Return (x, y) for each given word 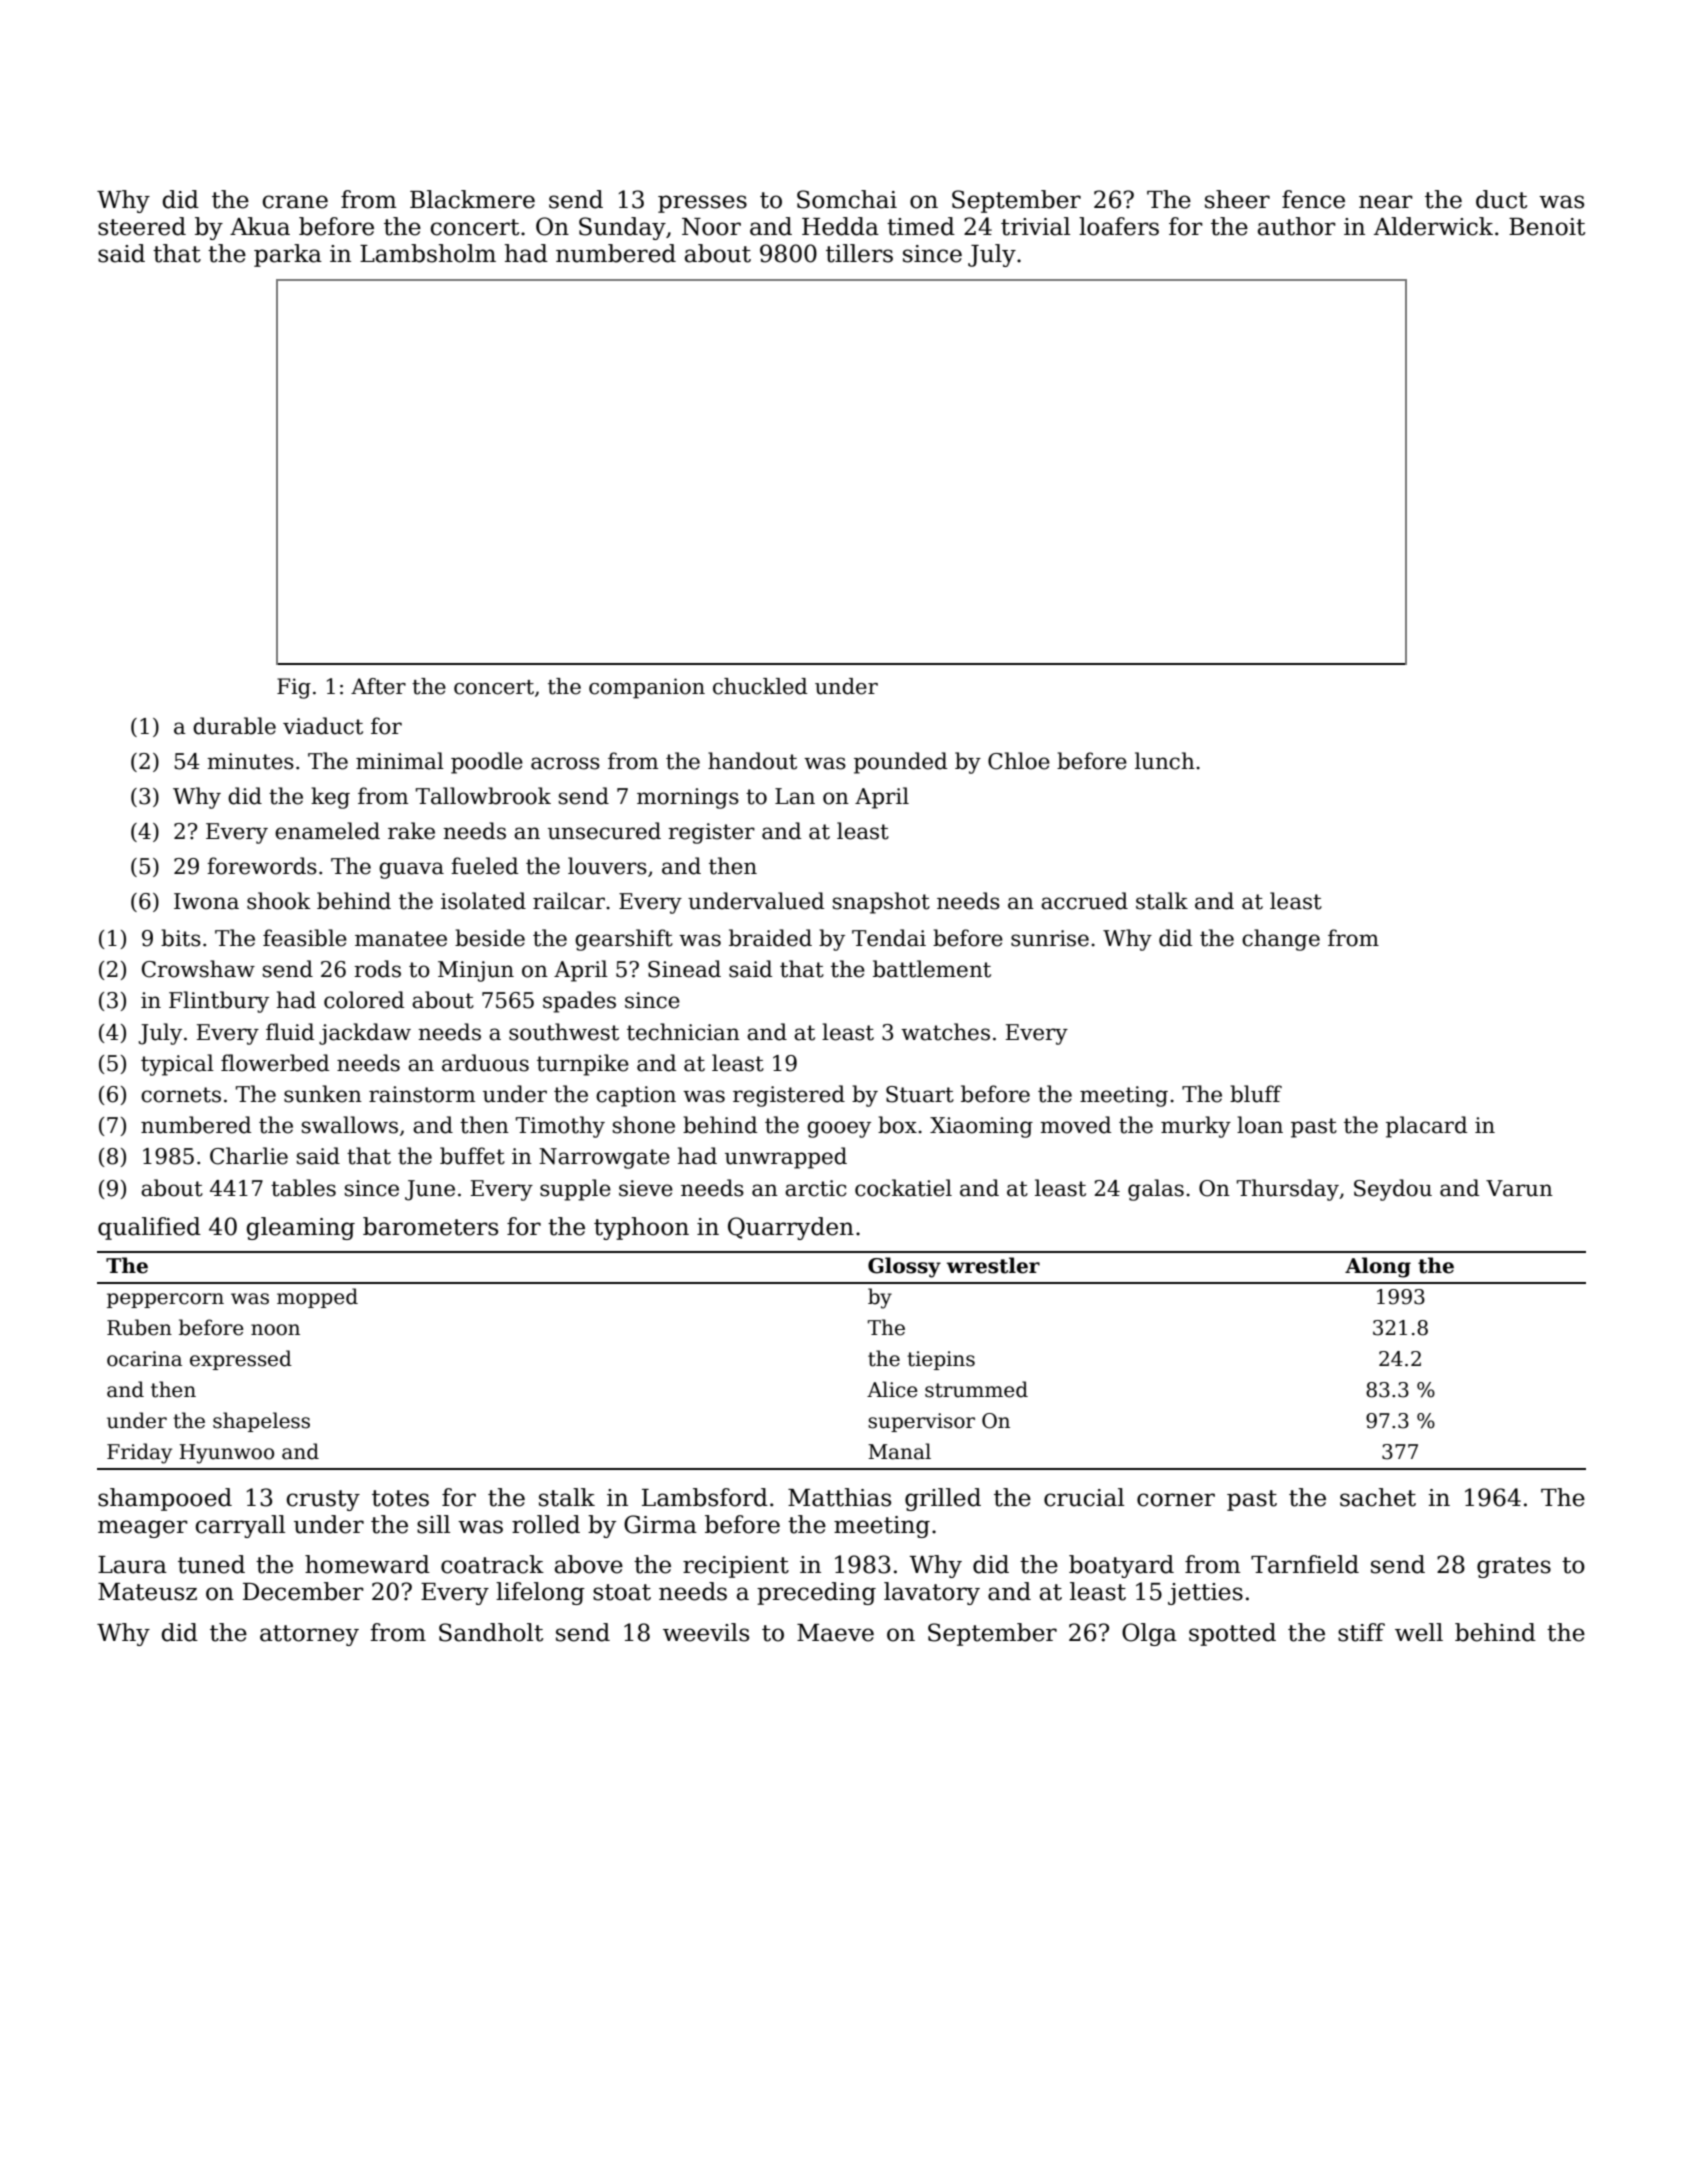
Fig (294, 688)
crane (295, 202)
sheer (1237, 199)
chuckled (760, 686)
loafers (1119, 226)
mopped (317, 1298)
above (589, 1564)
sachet (1378, 1497)
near (1386, 202)
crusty (323, 1500)
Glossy (904, 1267)
